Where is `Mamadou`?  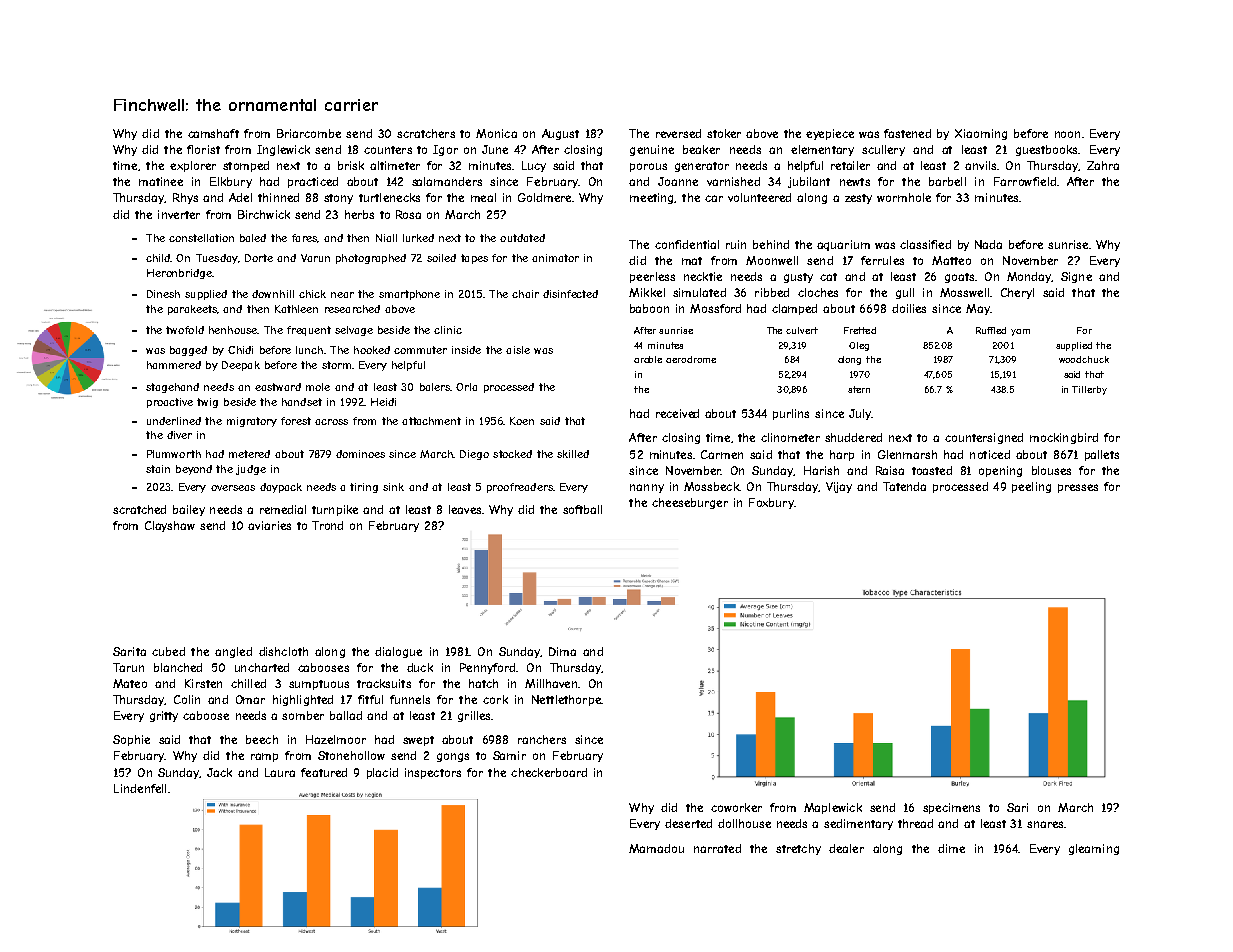 Mamadou is located at coordinates (656, 848).
